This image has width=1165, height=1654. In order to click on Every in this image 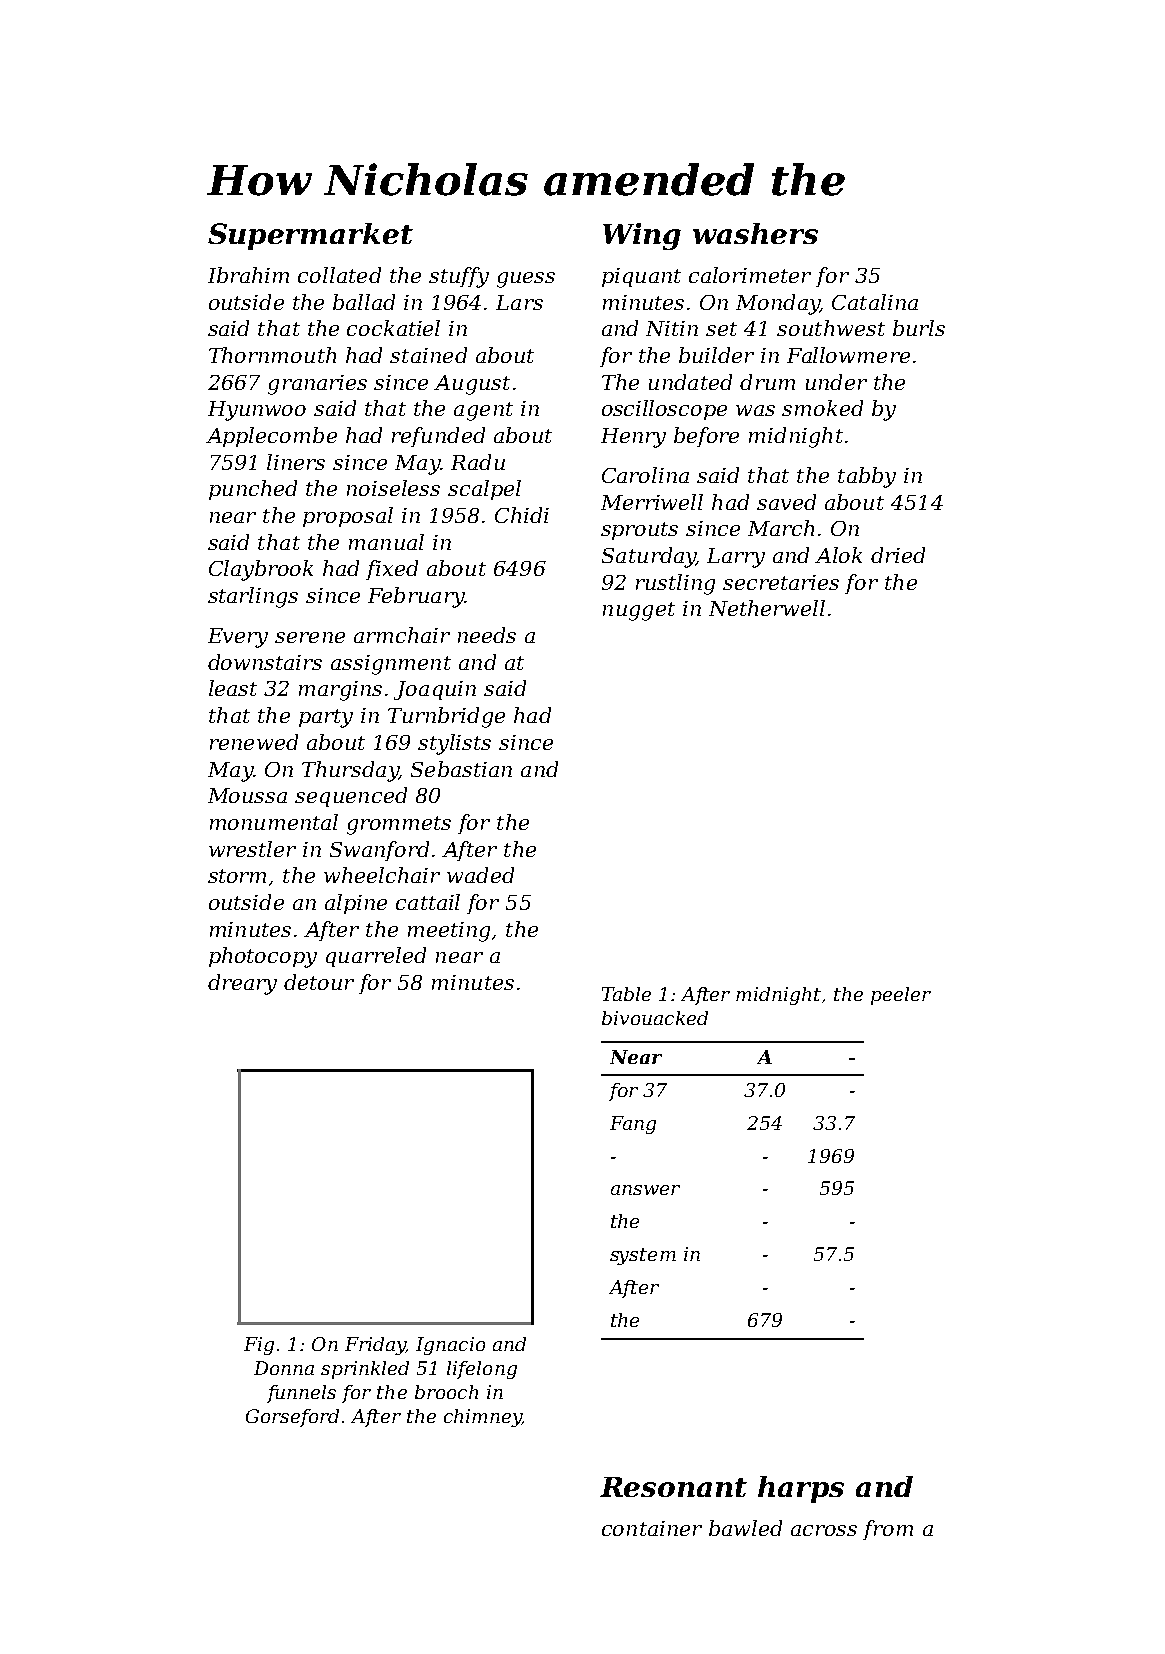, I will do `click(238, 638)`.
